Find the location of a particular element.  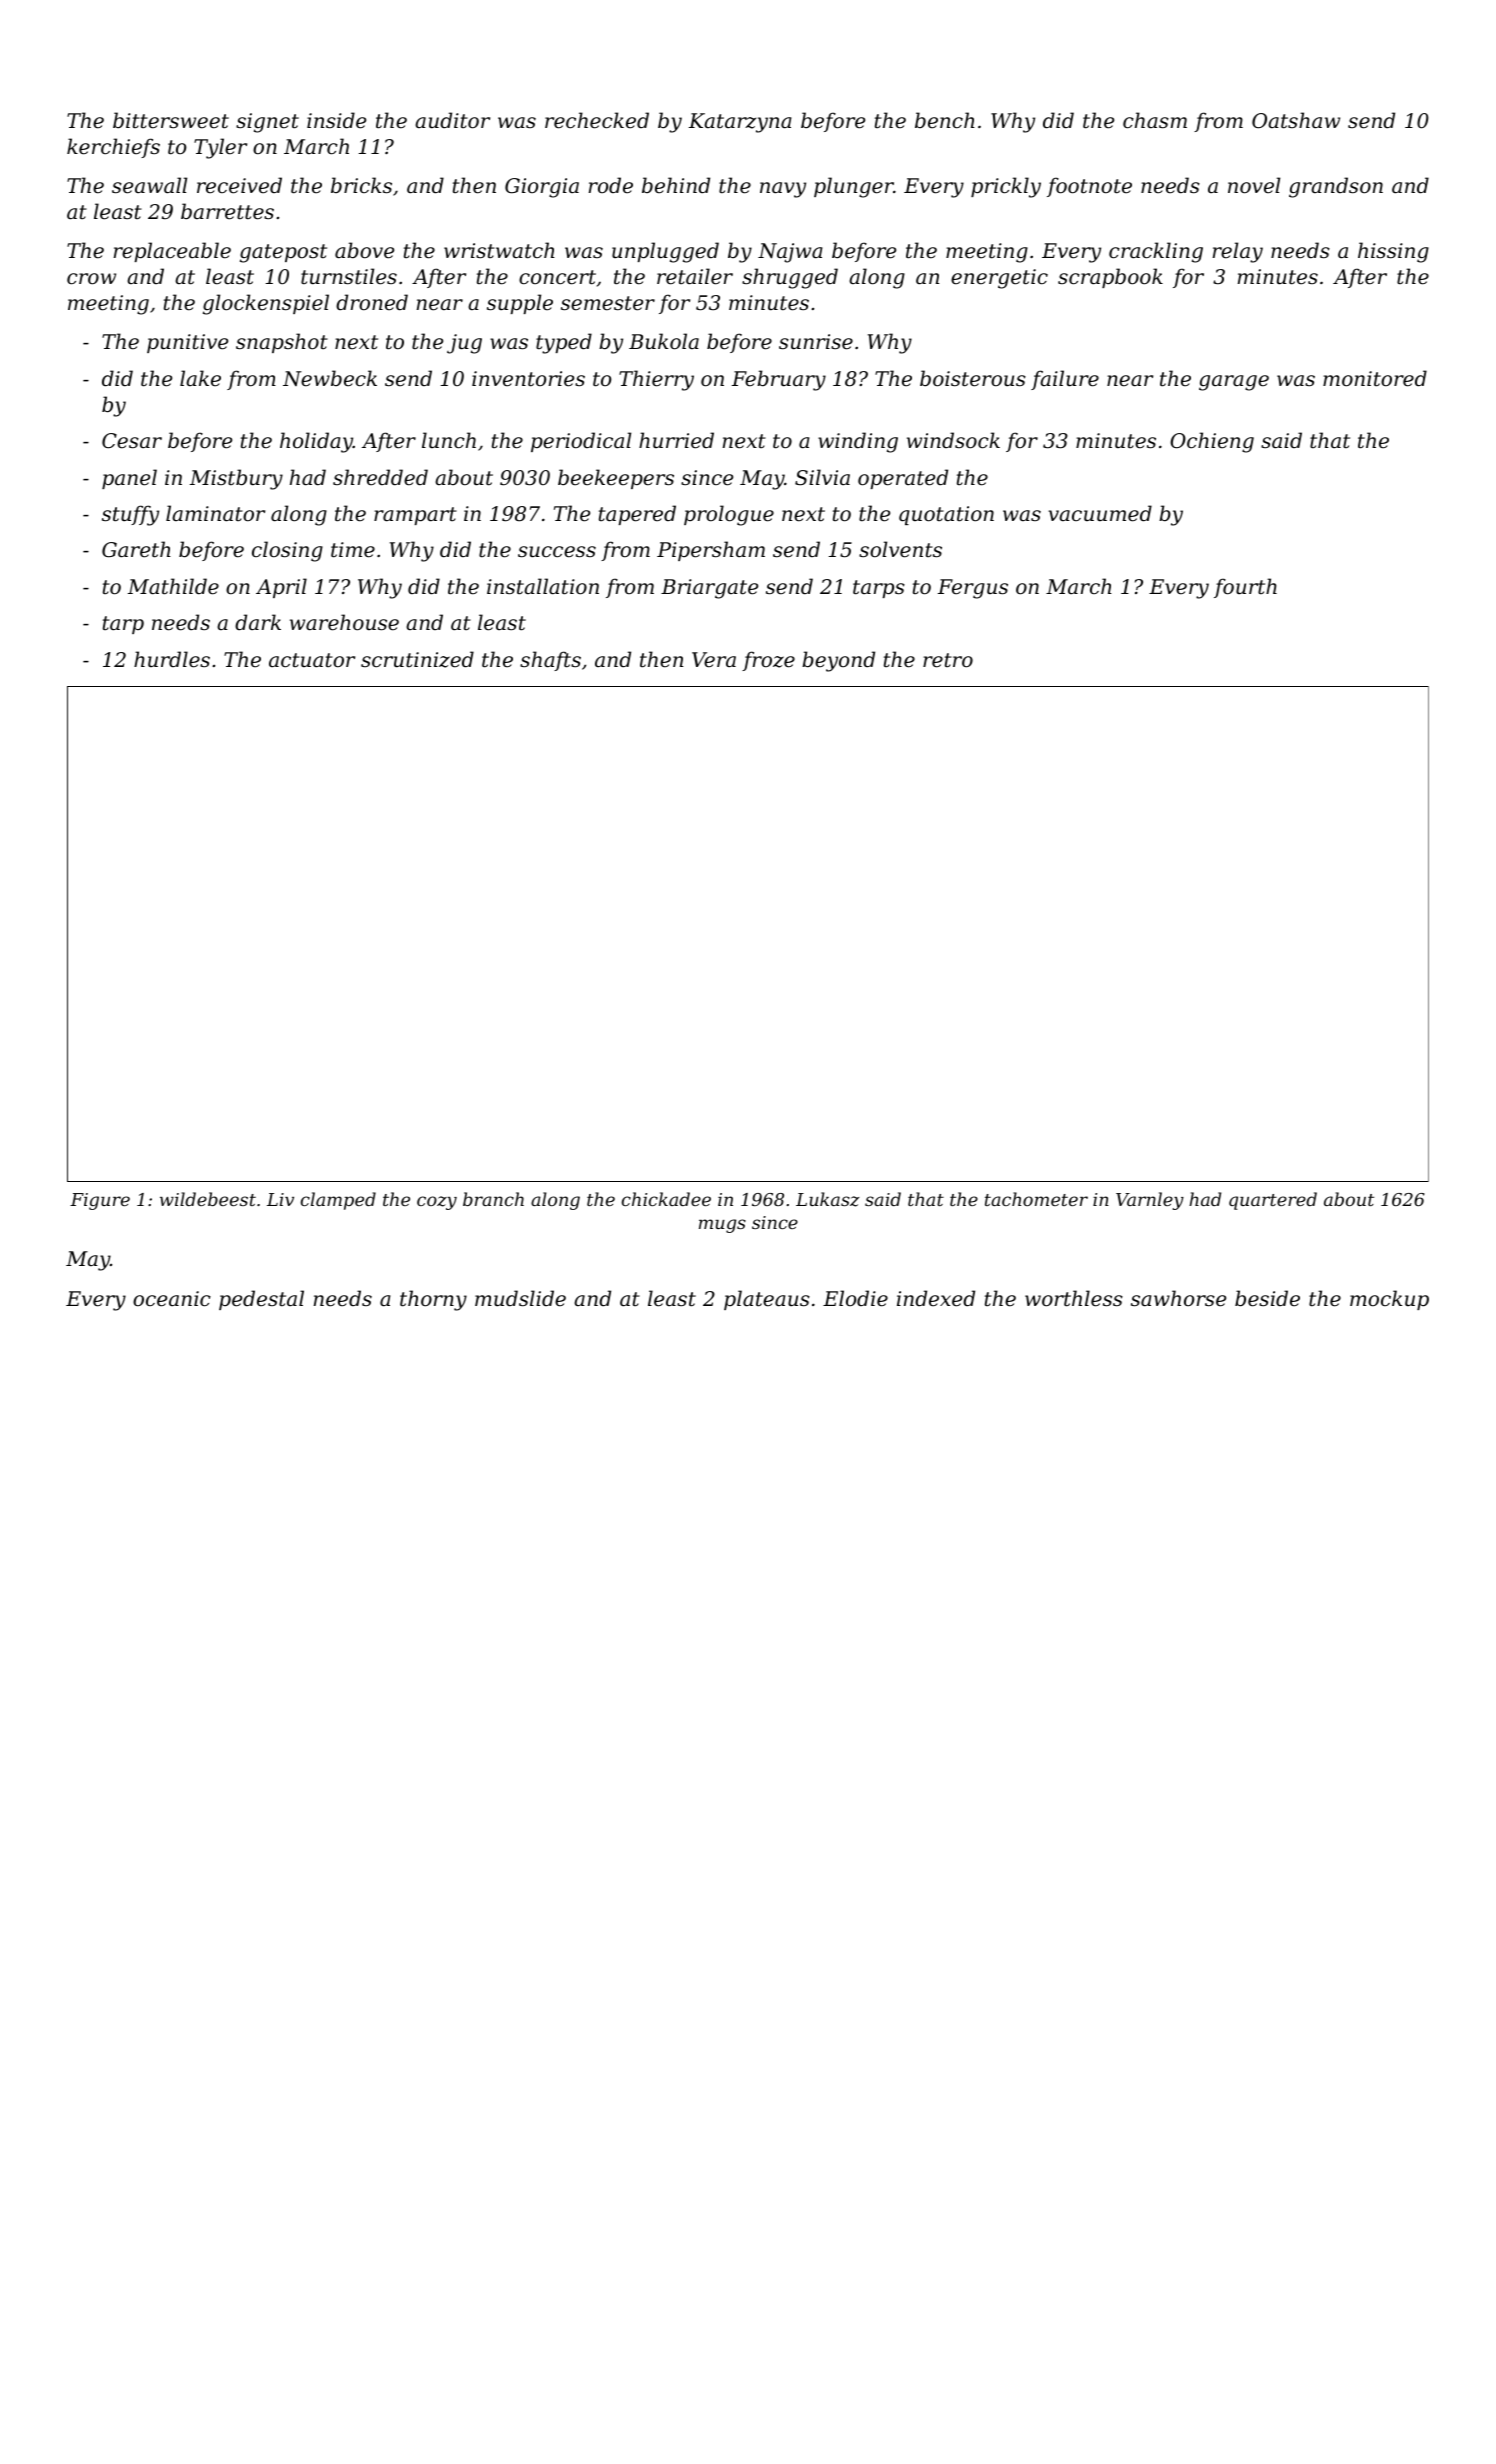

pedestal is located at coordinates (261, 1300).
